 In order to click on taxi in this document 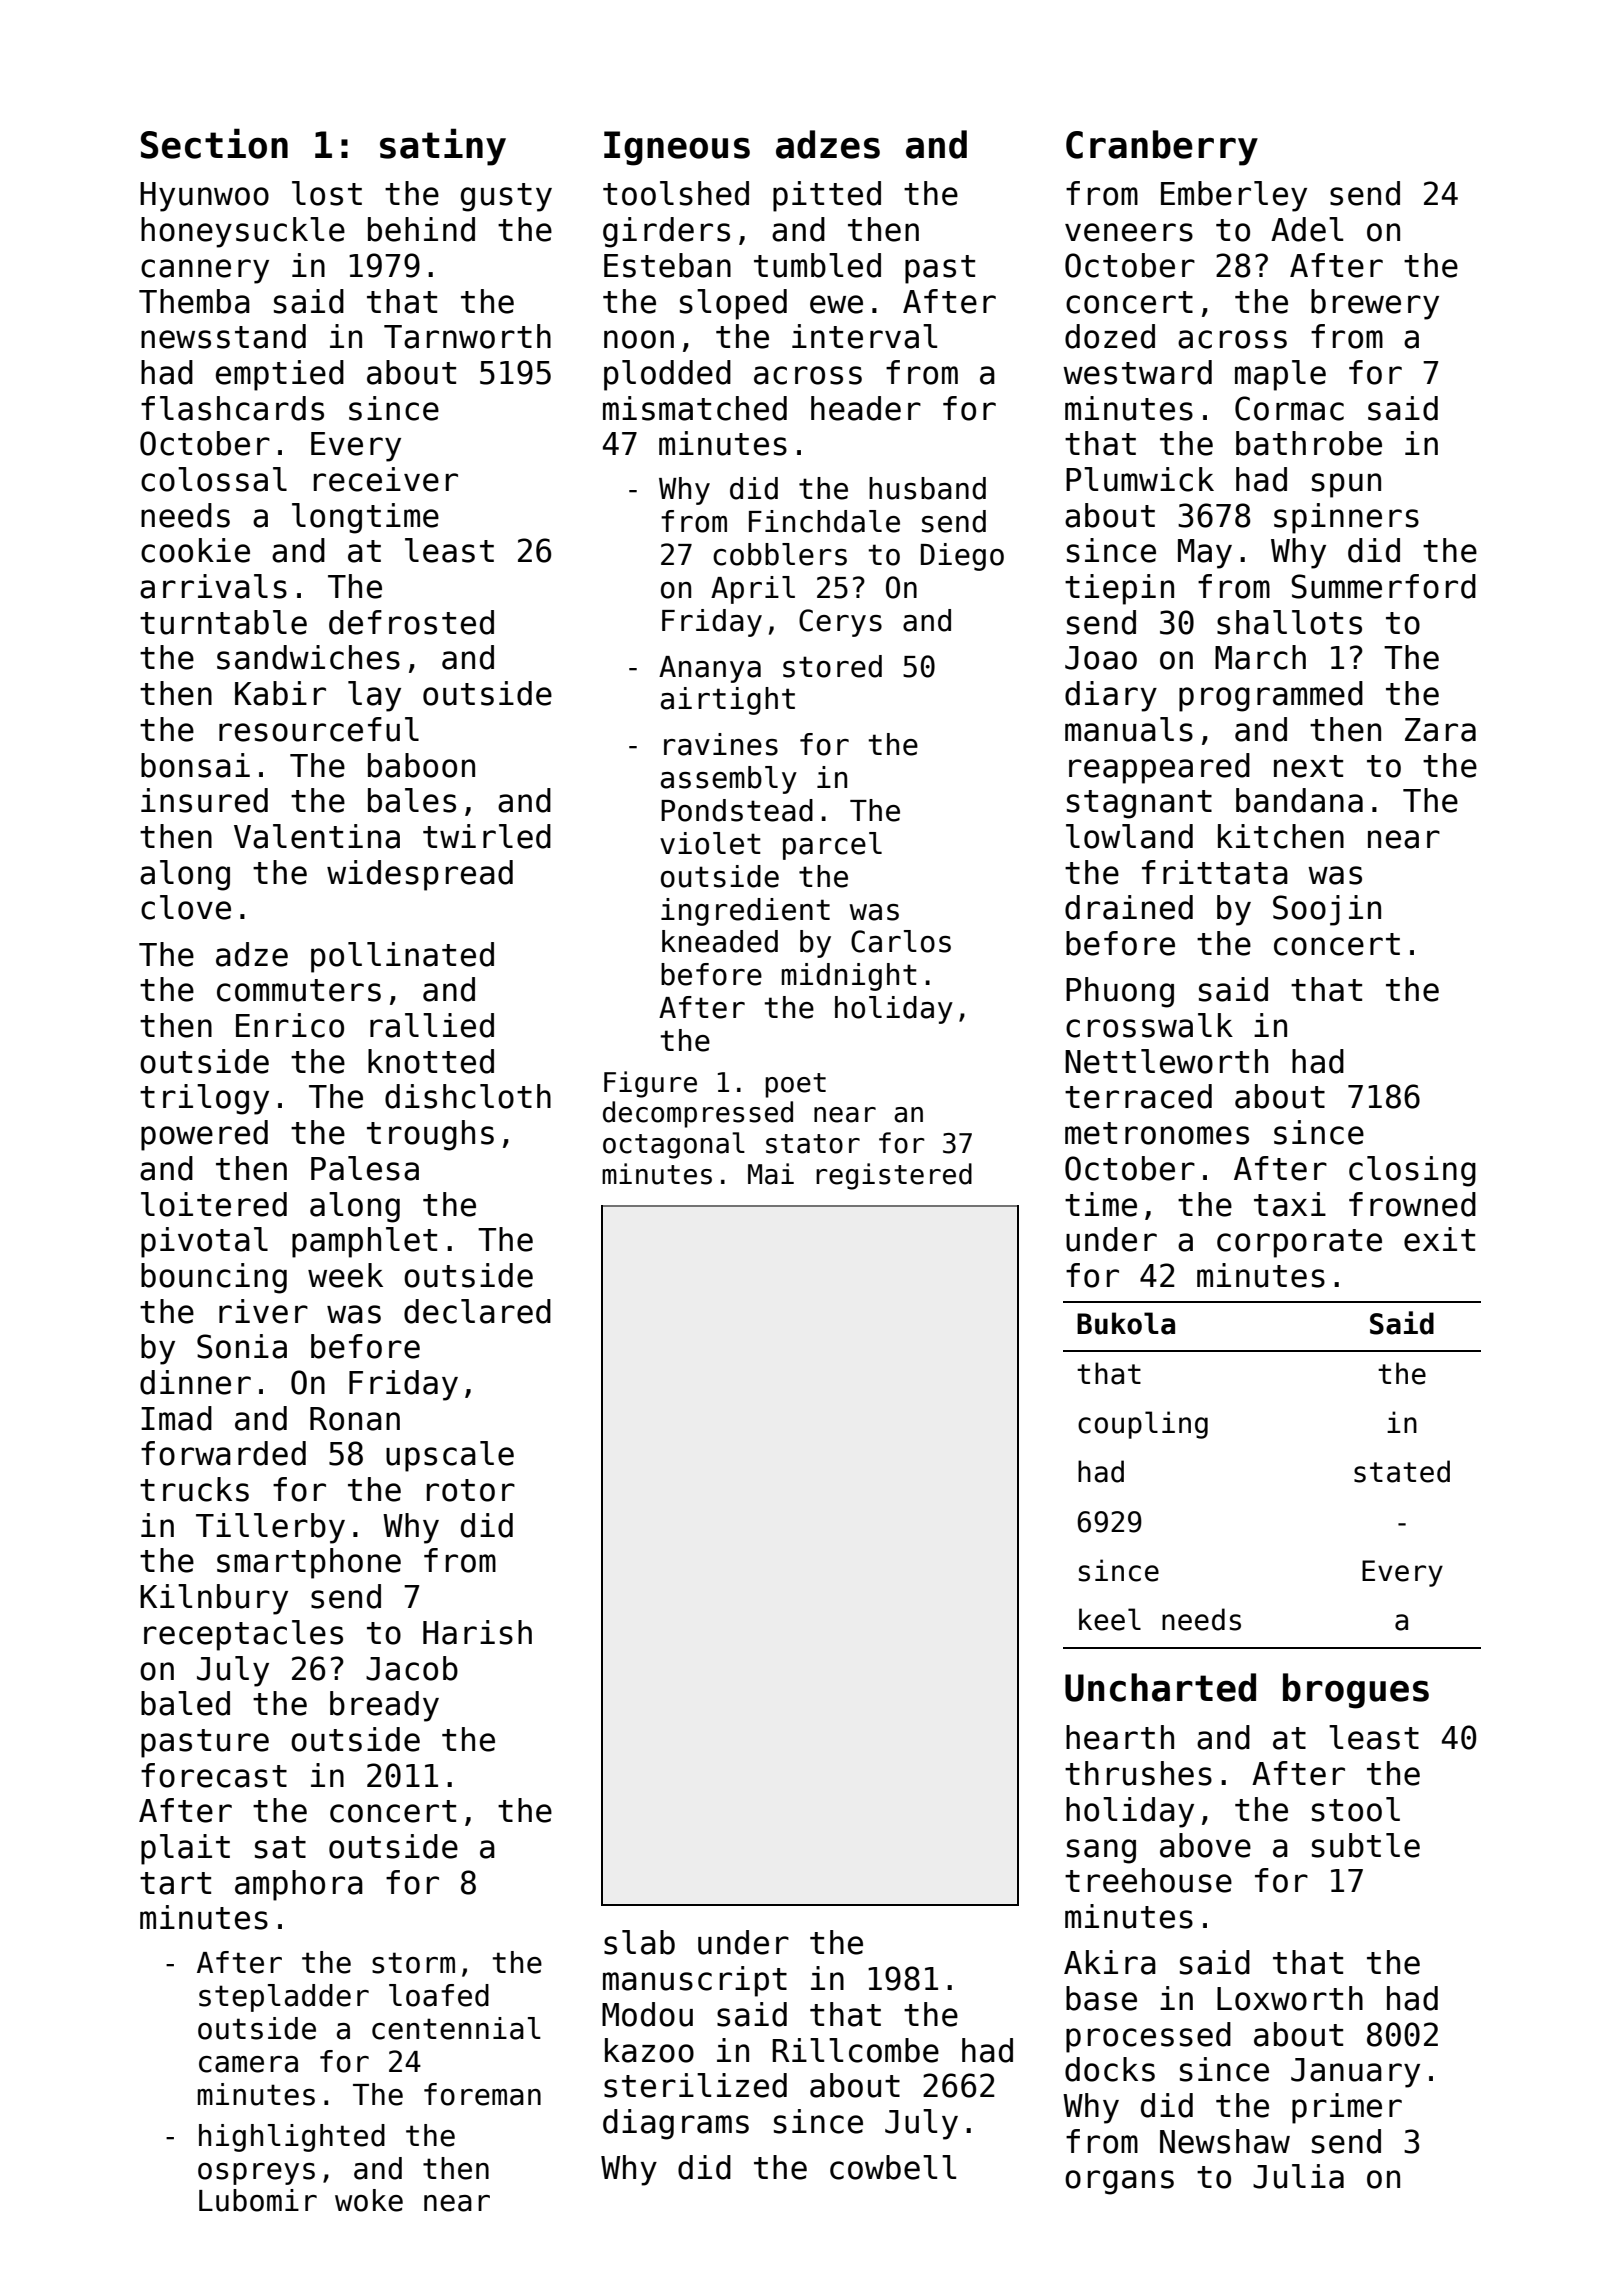, I will do `click(1290, 1204)`.
